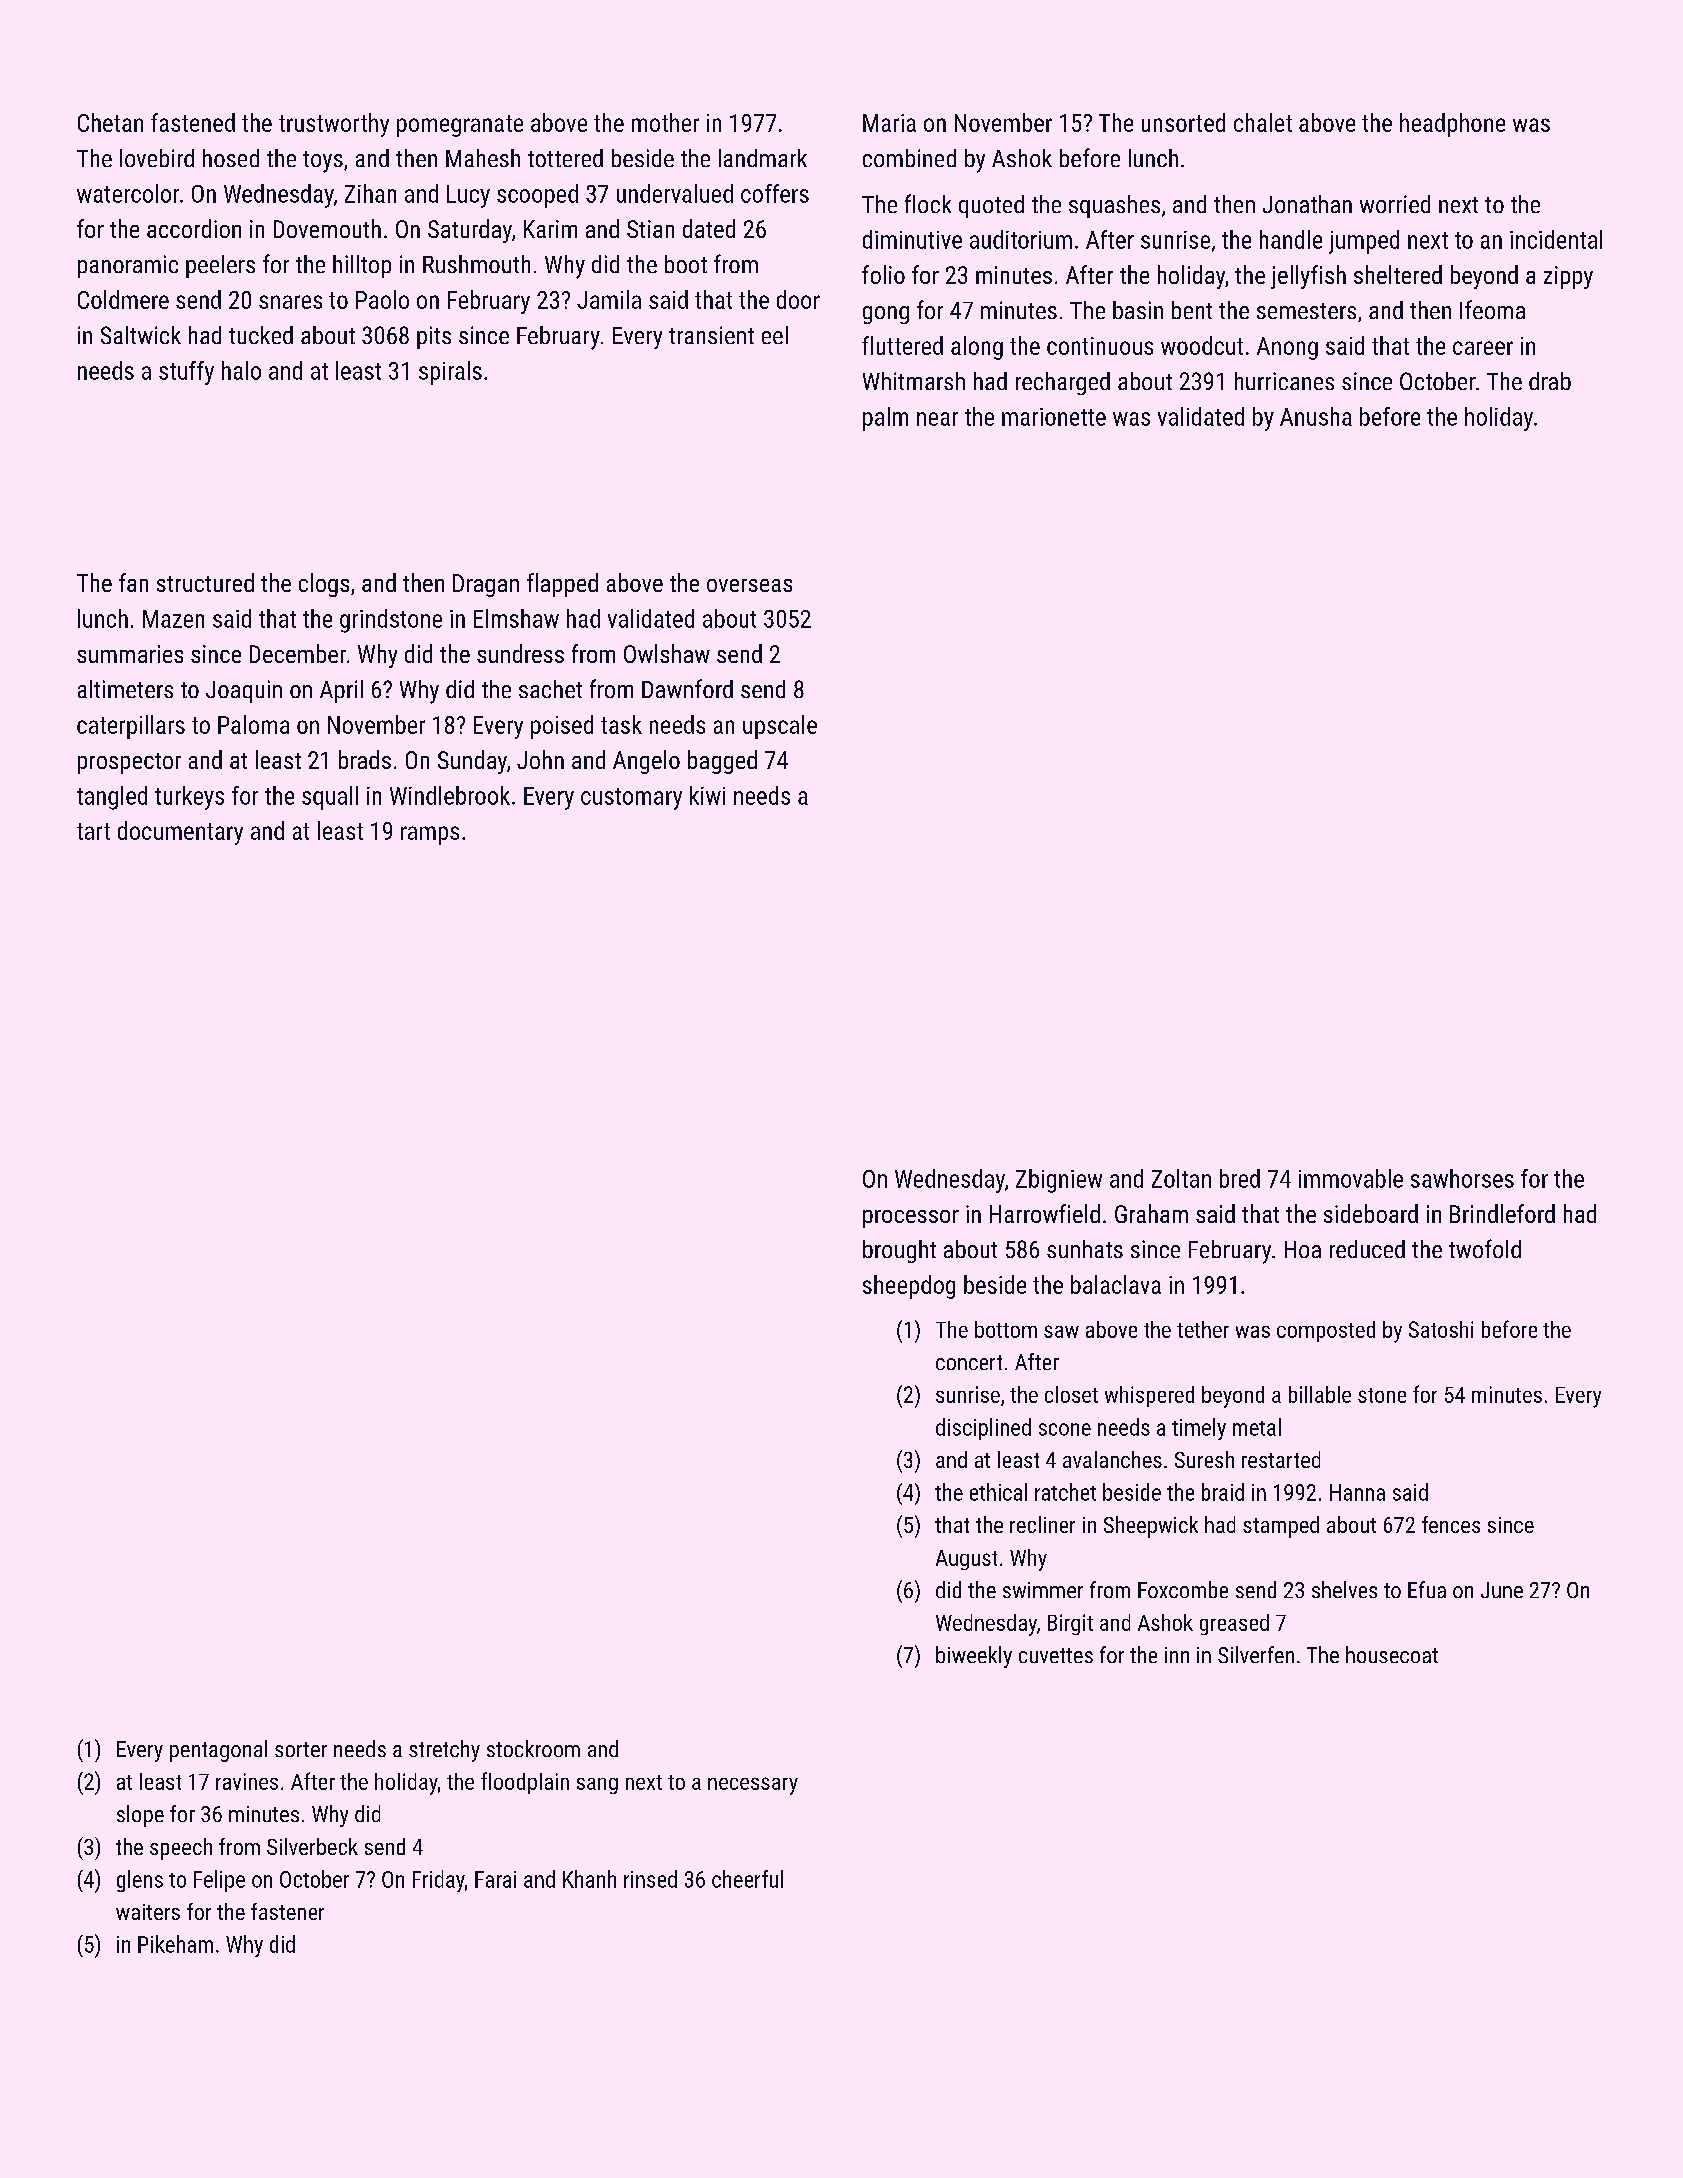  Describe the element at coordinates (909, 1287) in the screenshot. I see `sheepdog` at that location.
